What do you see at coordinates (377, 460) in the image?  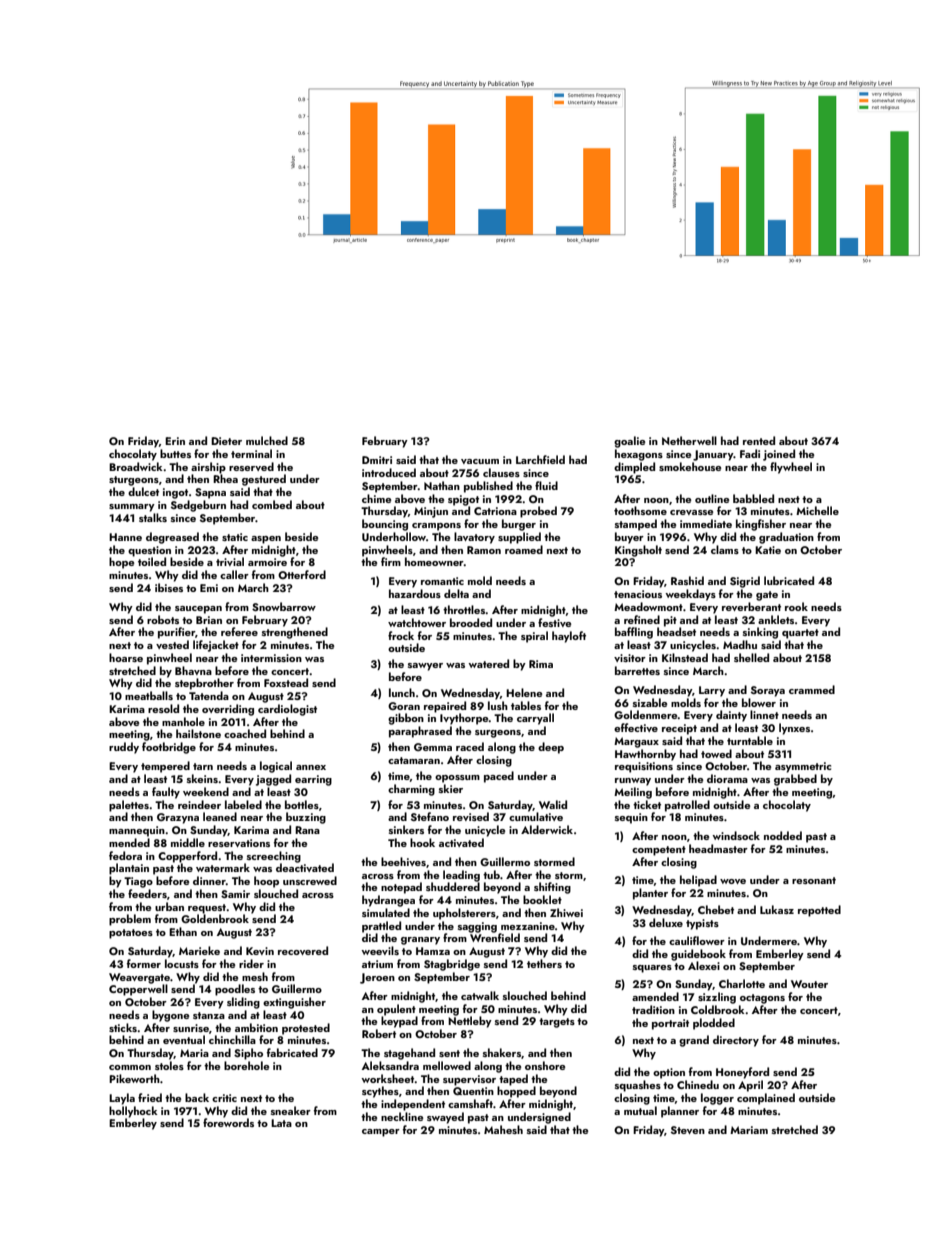 I see `Dmitri` at bounding box center [377, 460].
